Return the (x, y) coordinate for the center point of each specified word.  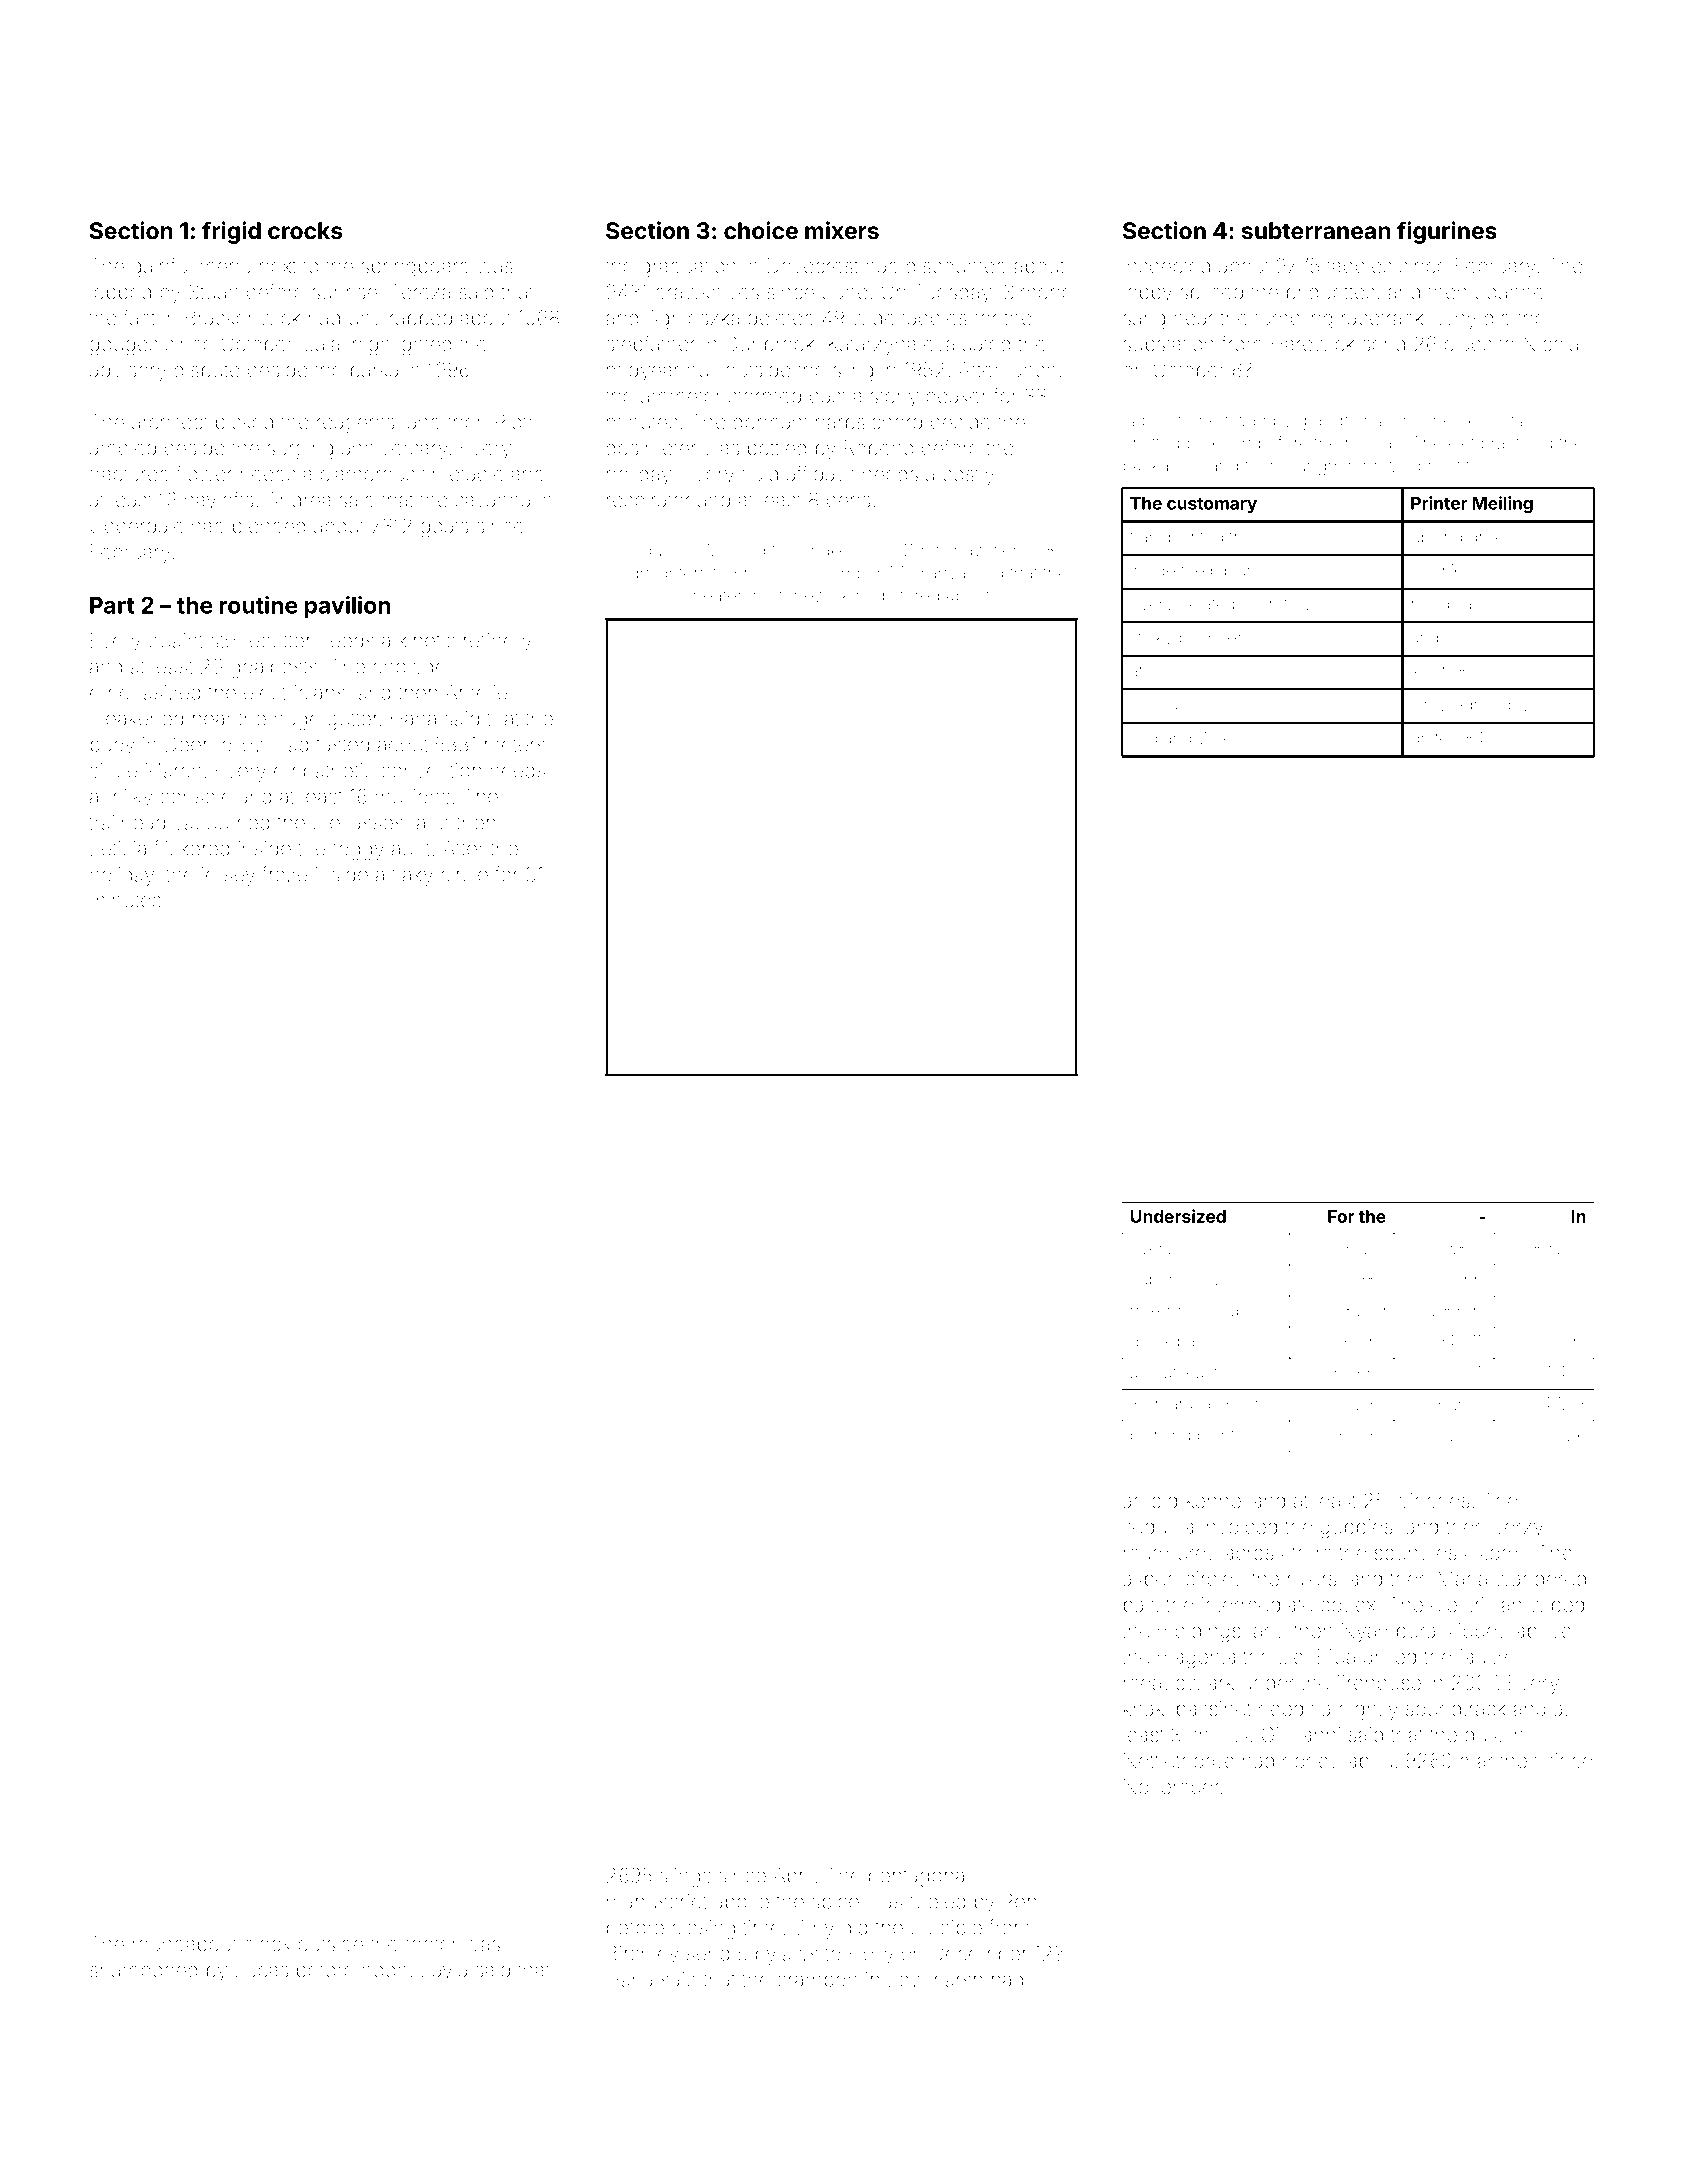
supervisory (1175, 1281)
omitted (1151, 443)
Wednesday (1483, 706)
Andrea (299, 500)
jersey (227, 876)
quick (1151, 1343)
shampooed (143, 1971)
